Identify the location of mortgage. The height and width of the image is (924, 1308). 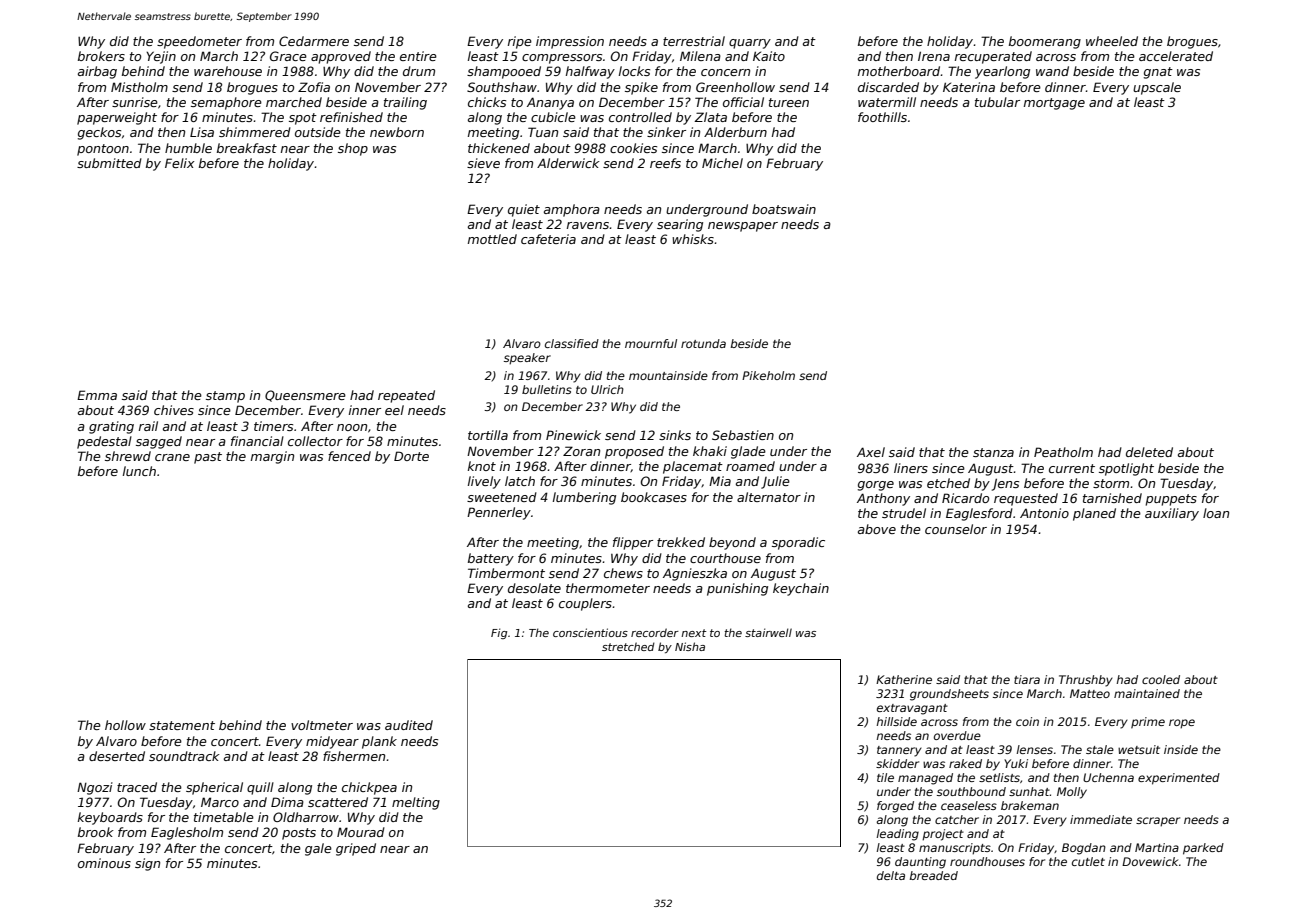
(1054, 104).
